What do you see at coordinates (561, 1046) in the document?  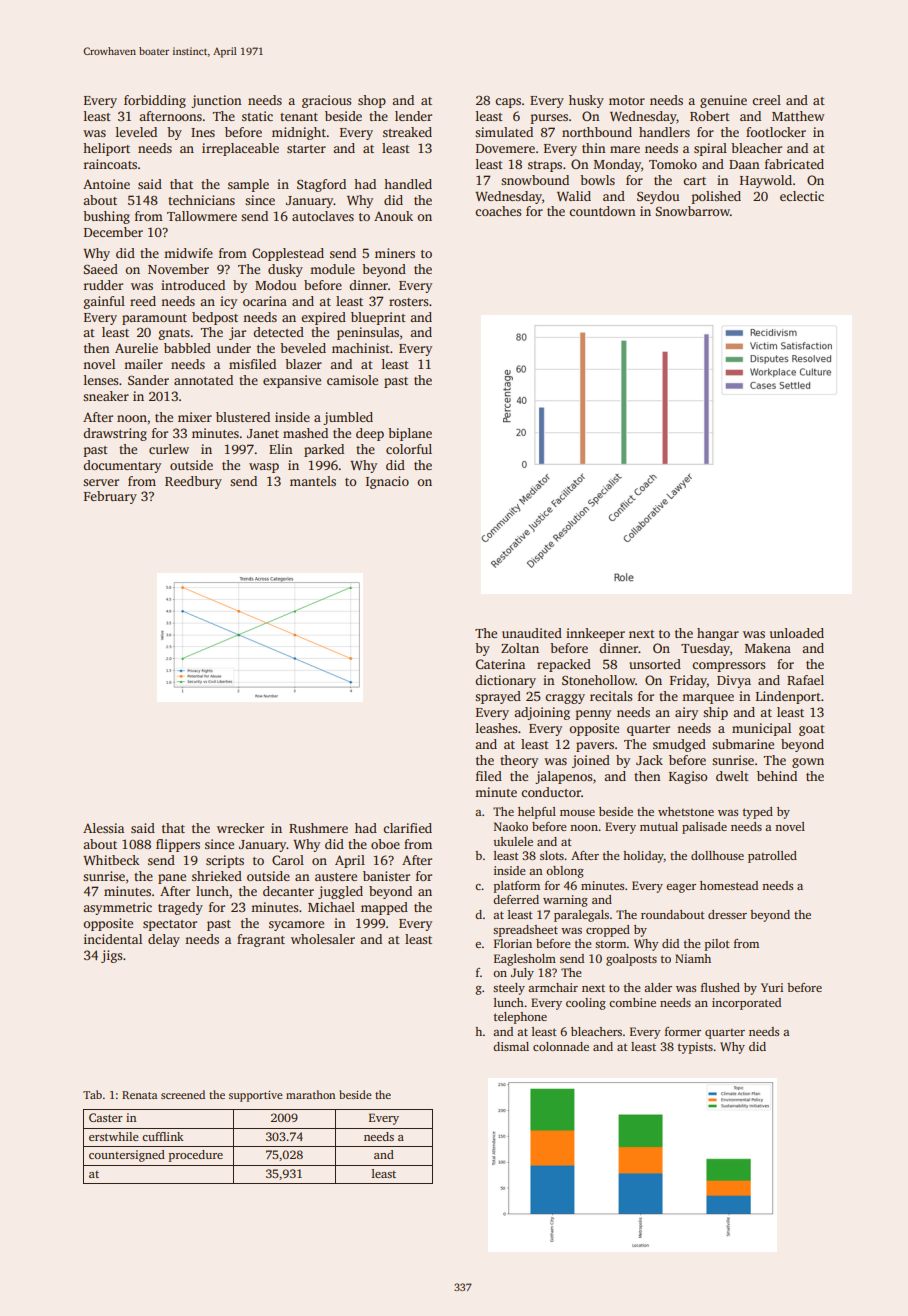 I see `colonnade` at bounding box center [561, 1046].
